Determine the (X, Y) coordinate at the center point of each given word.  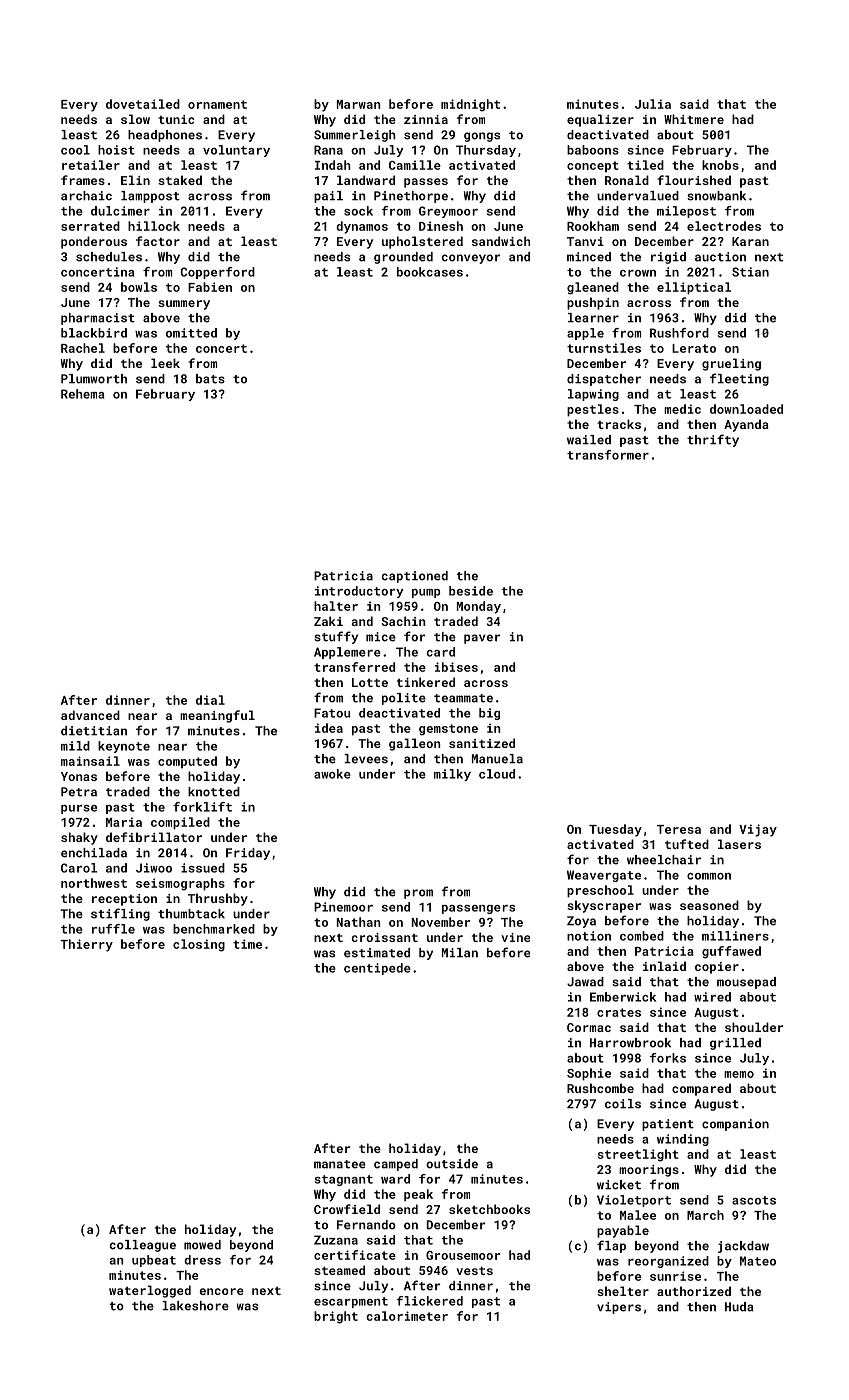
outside (452, 1164)
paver (482, 639)
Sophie (589, 1074)
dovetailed (143, 104)
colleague (143, 1246)
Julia (653, 104)
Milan (460, 953)
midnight (470, 105)
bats (210, 379)
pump (426, 593)
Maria (124, 822)
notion (589, 936)
